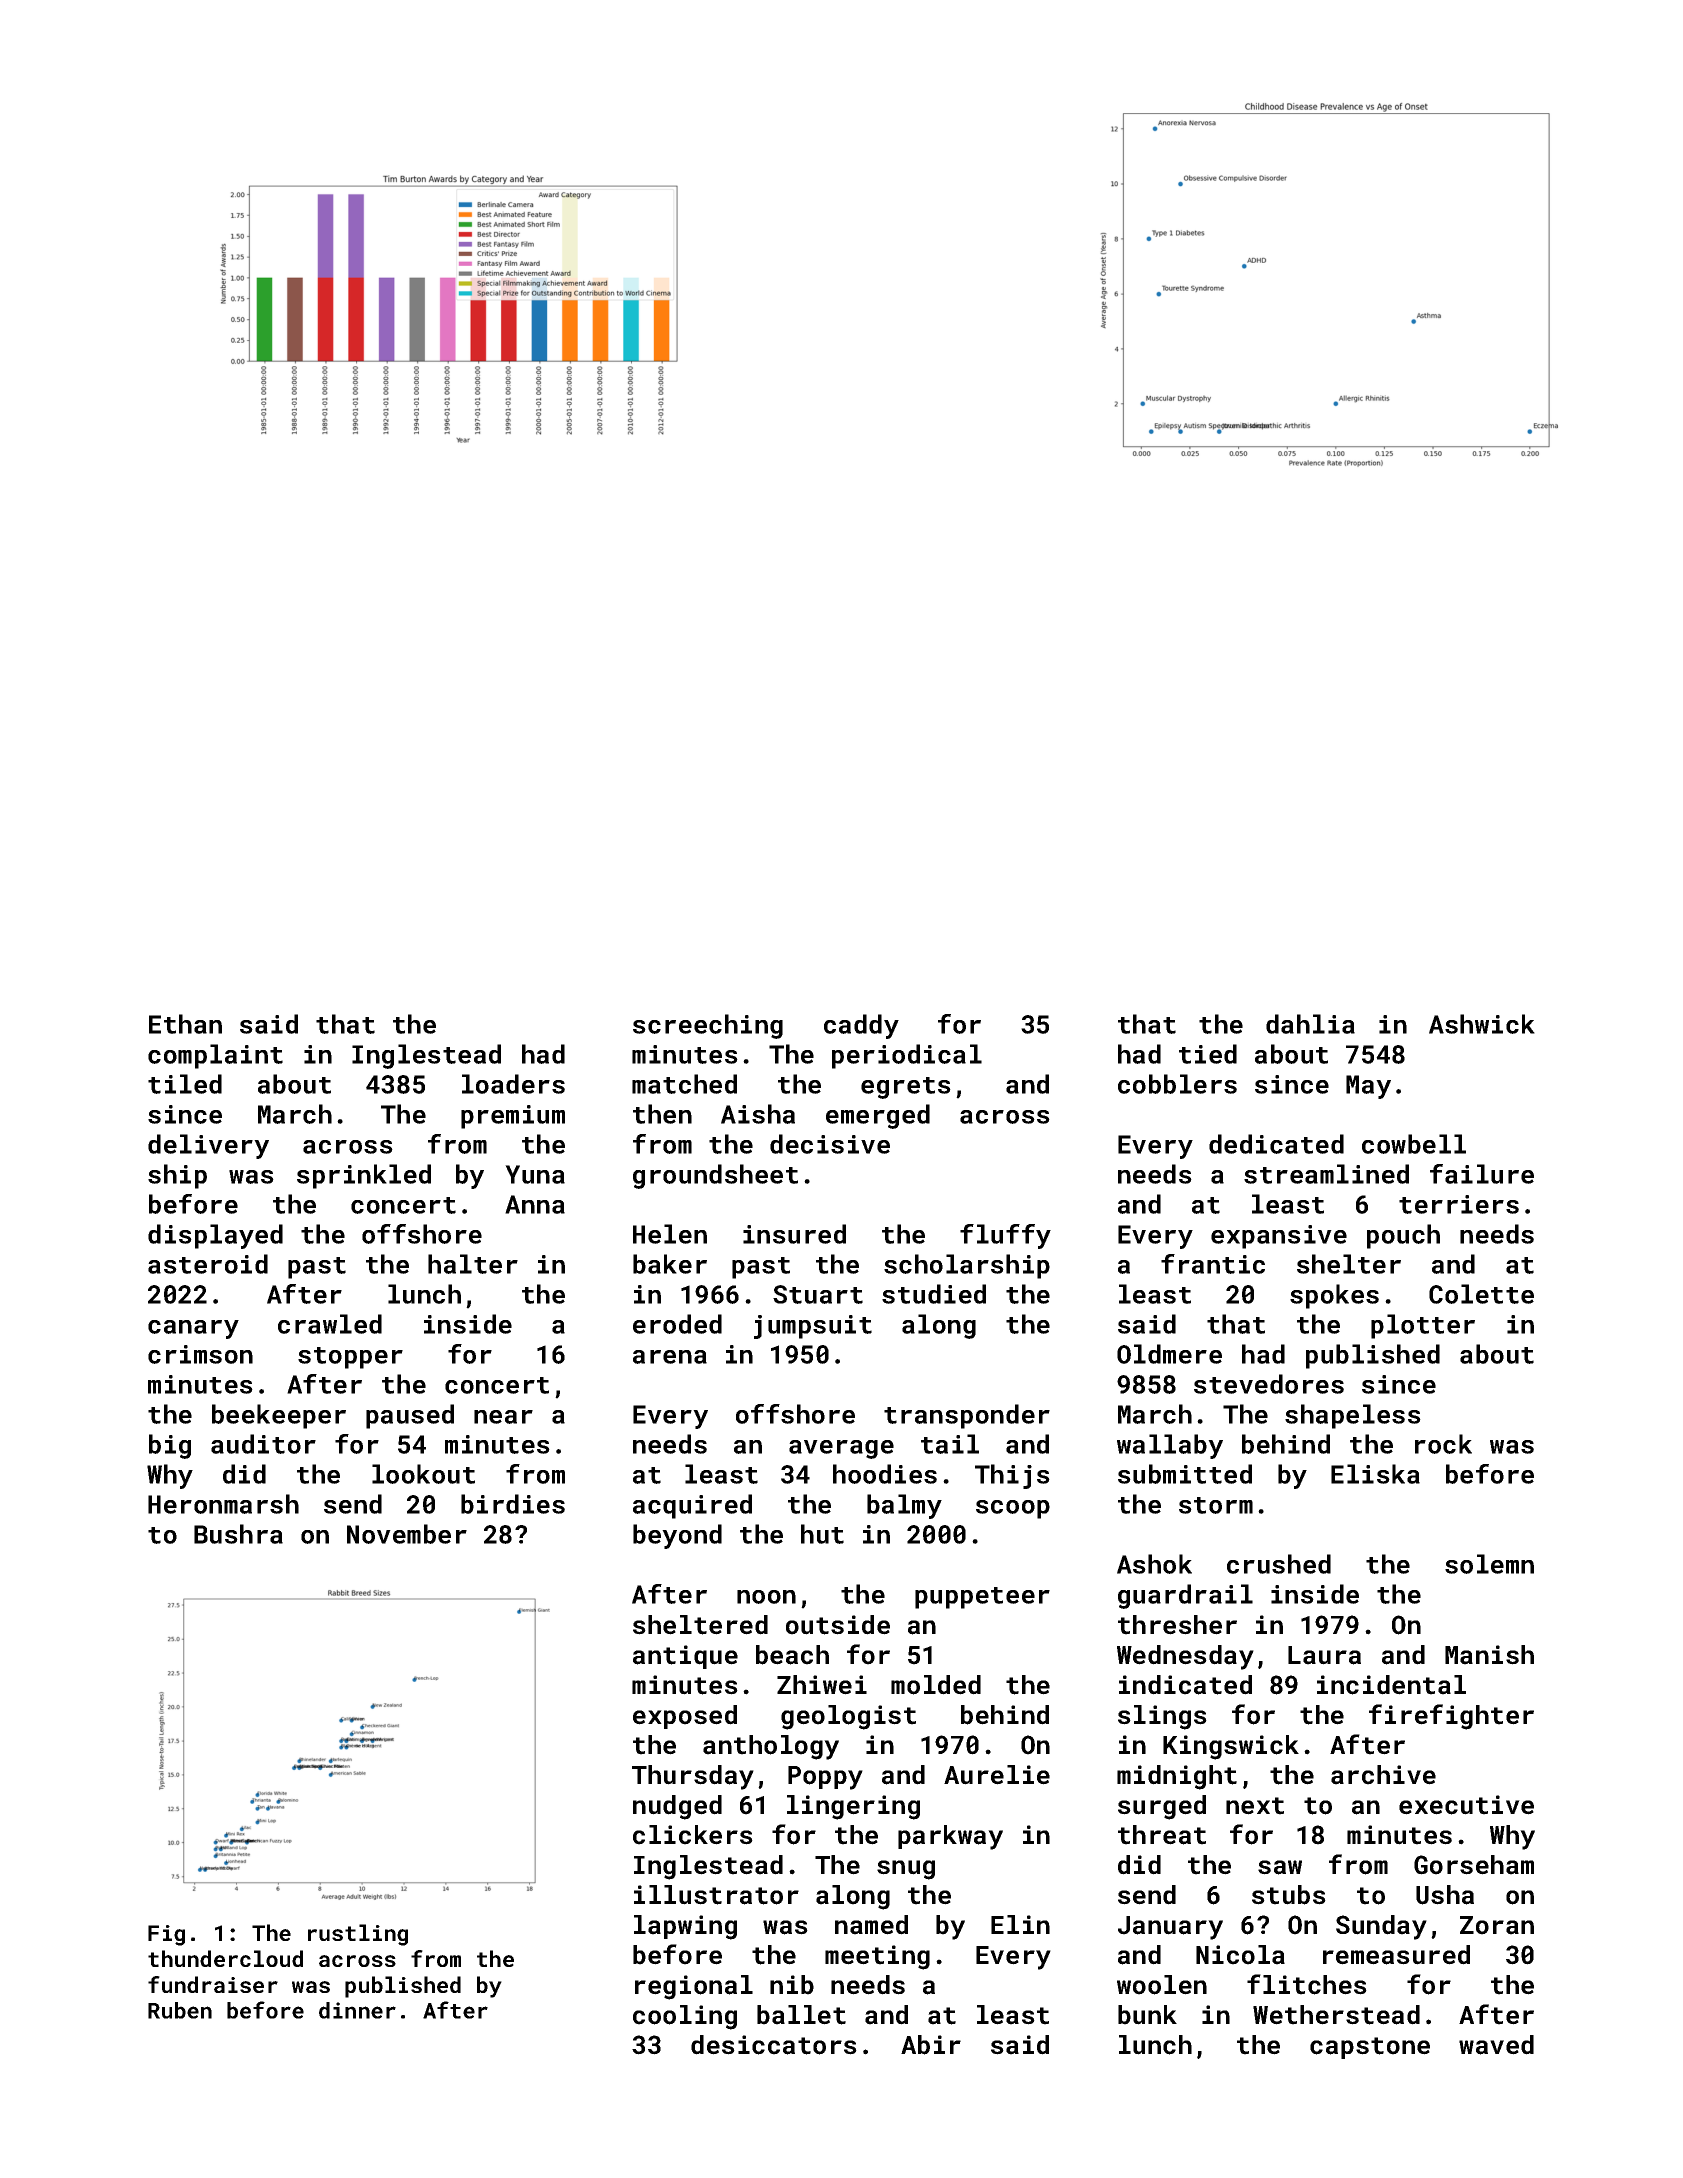  I want to click on Colette, so click(1481, 1294).
